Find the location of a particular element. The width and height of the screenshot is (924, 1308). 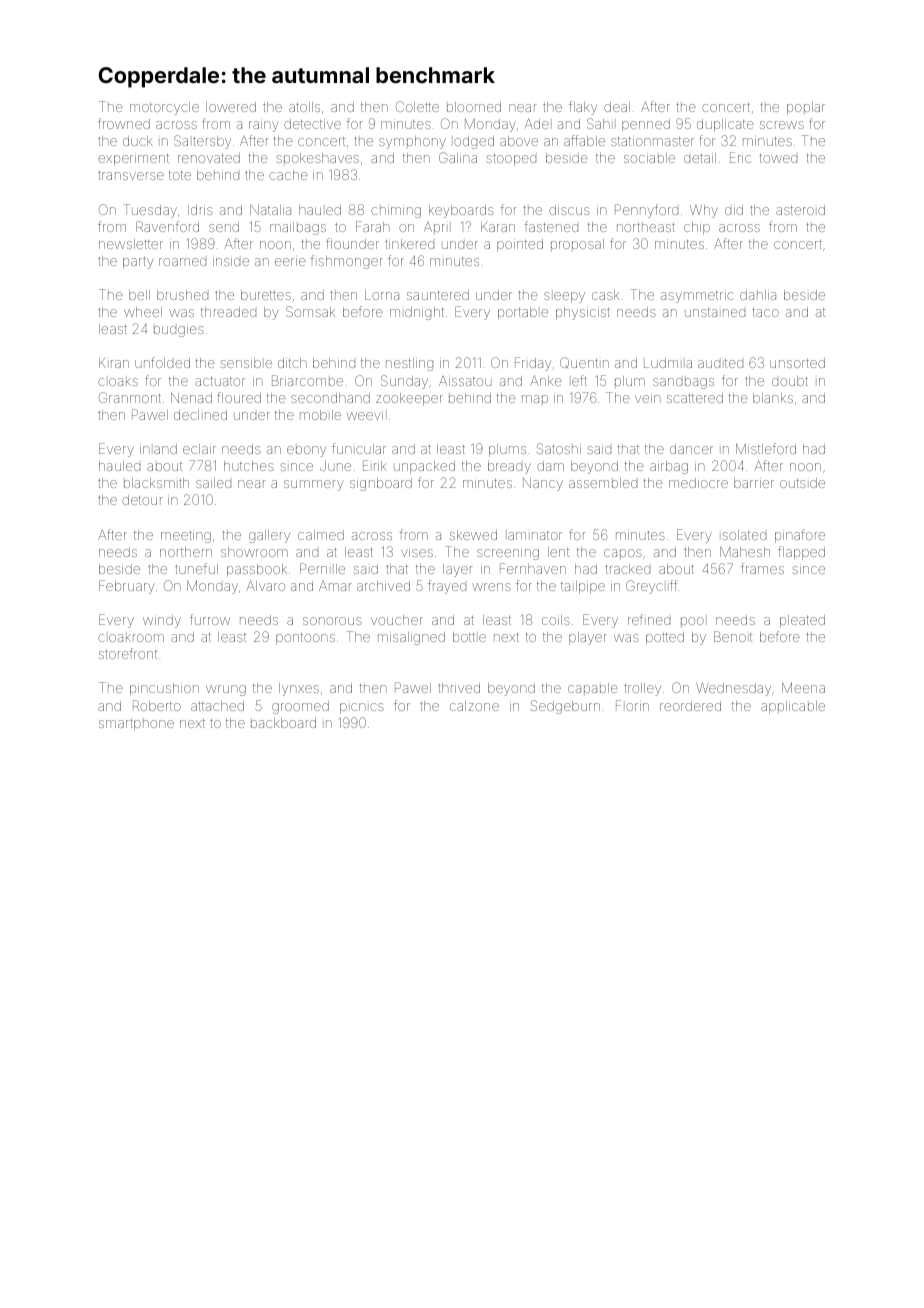

portable is located at coordinates (523, 313).
